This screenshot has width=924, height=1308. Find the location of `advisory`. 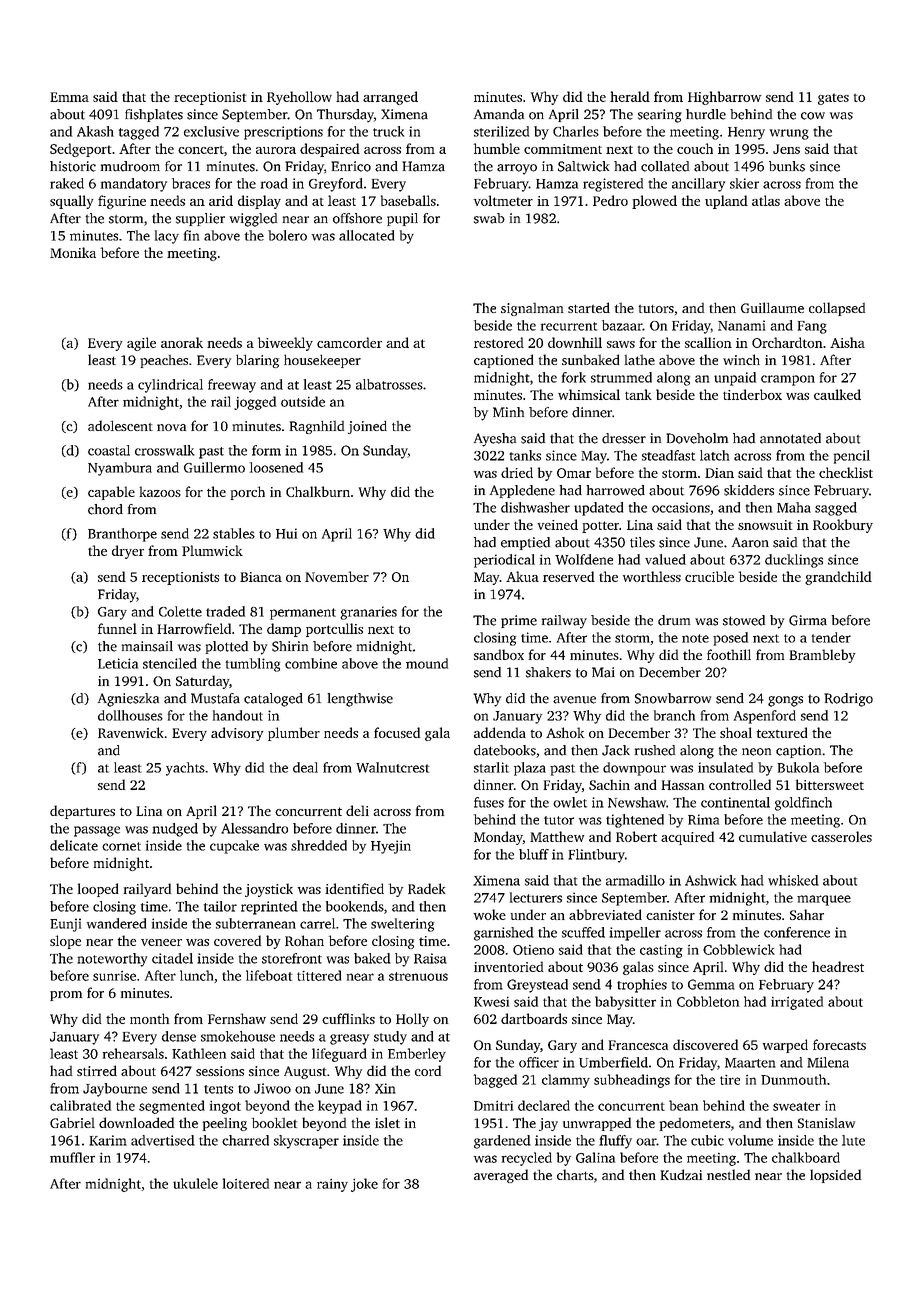

advisory is located at coordinates (237, 734).
